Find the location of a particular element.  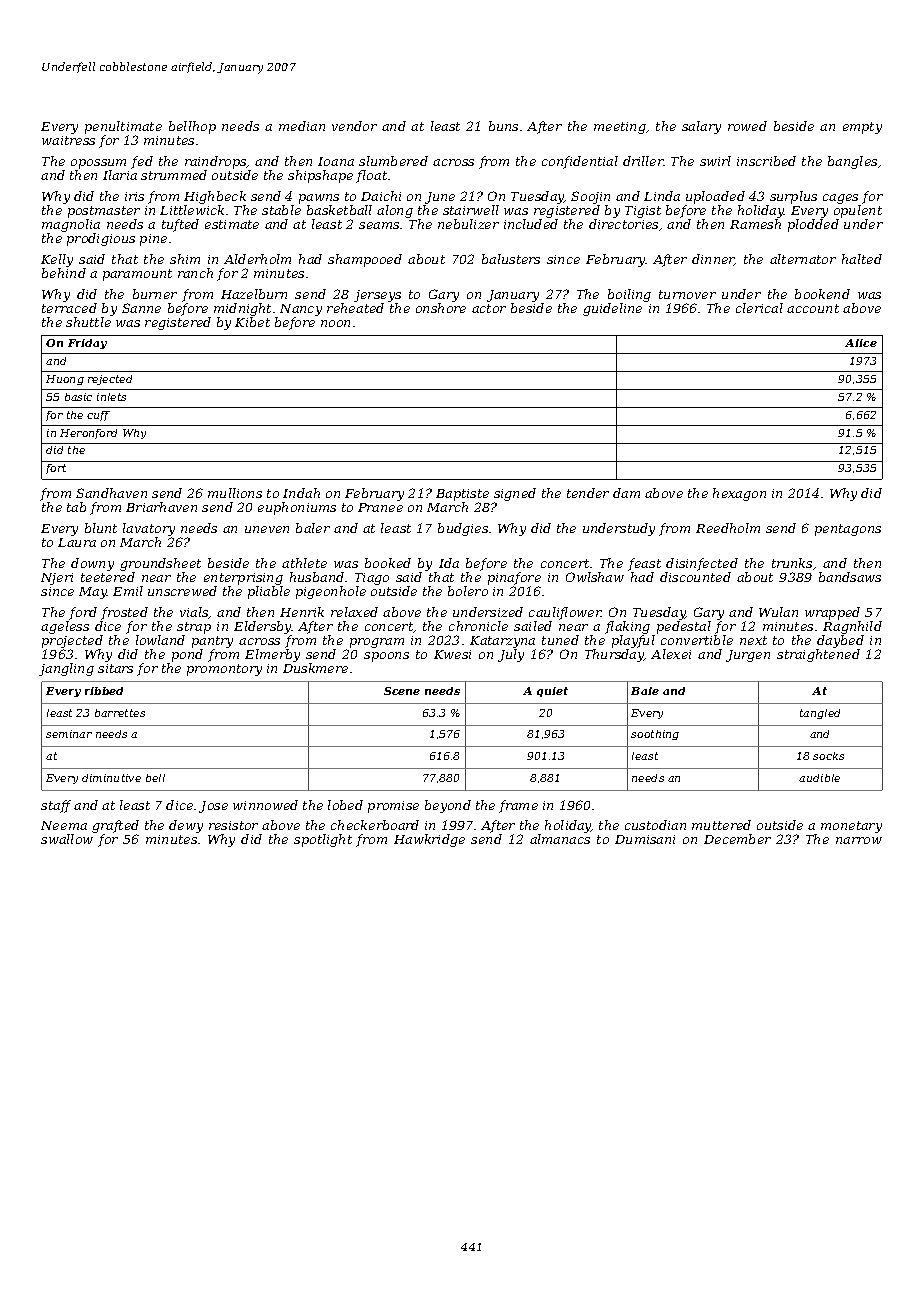

buns is located at coordinates (503, 126).
